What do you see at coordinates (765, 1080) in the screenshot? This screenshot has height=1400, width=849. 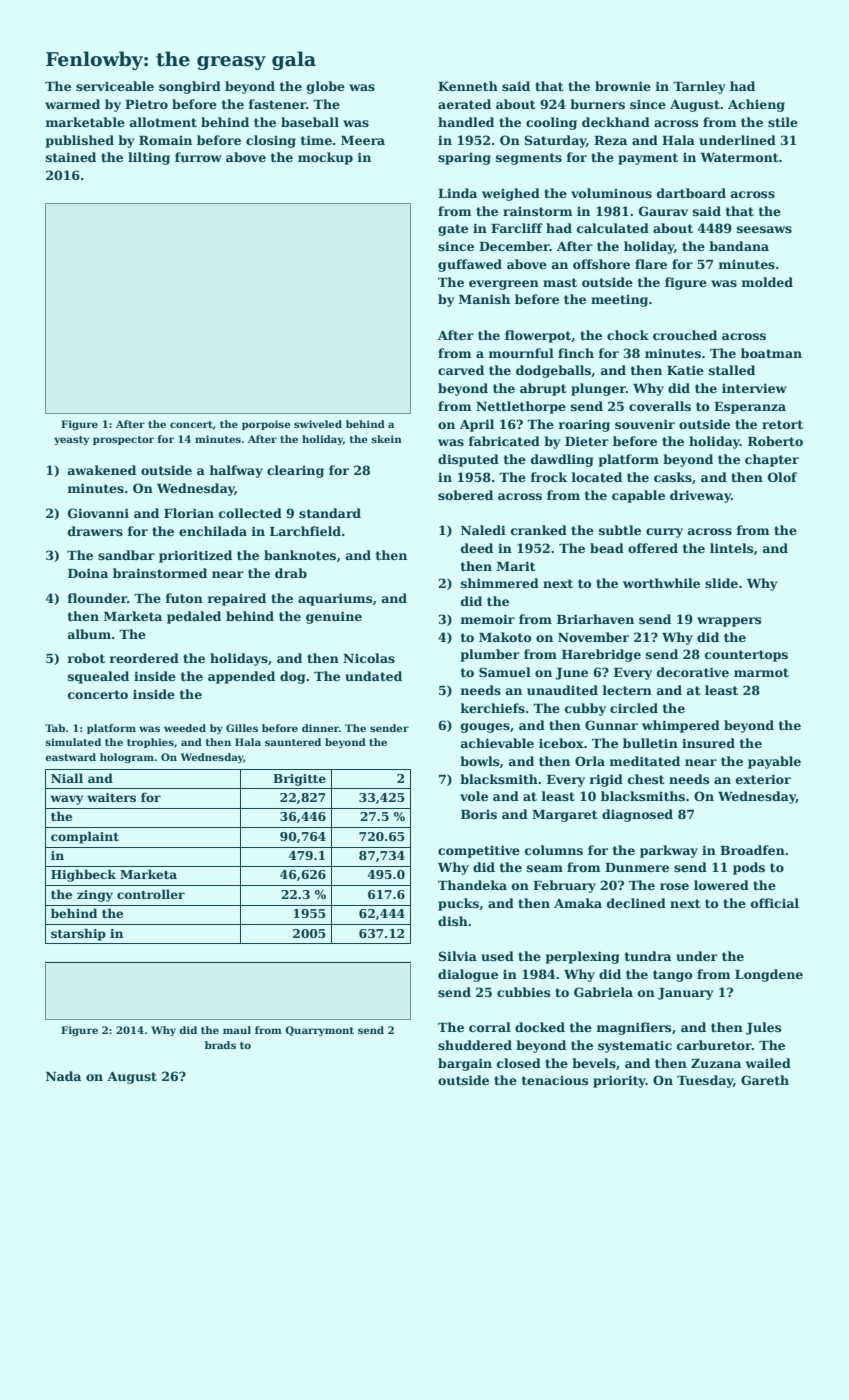 I see `Gareth` at bounding box center [765, 1080].
